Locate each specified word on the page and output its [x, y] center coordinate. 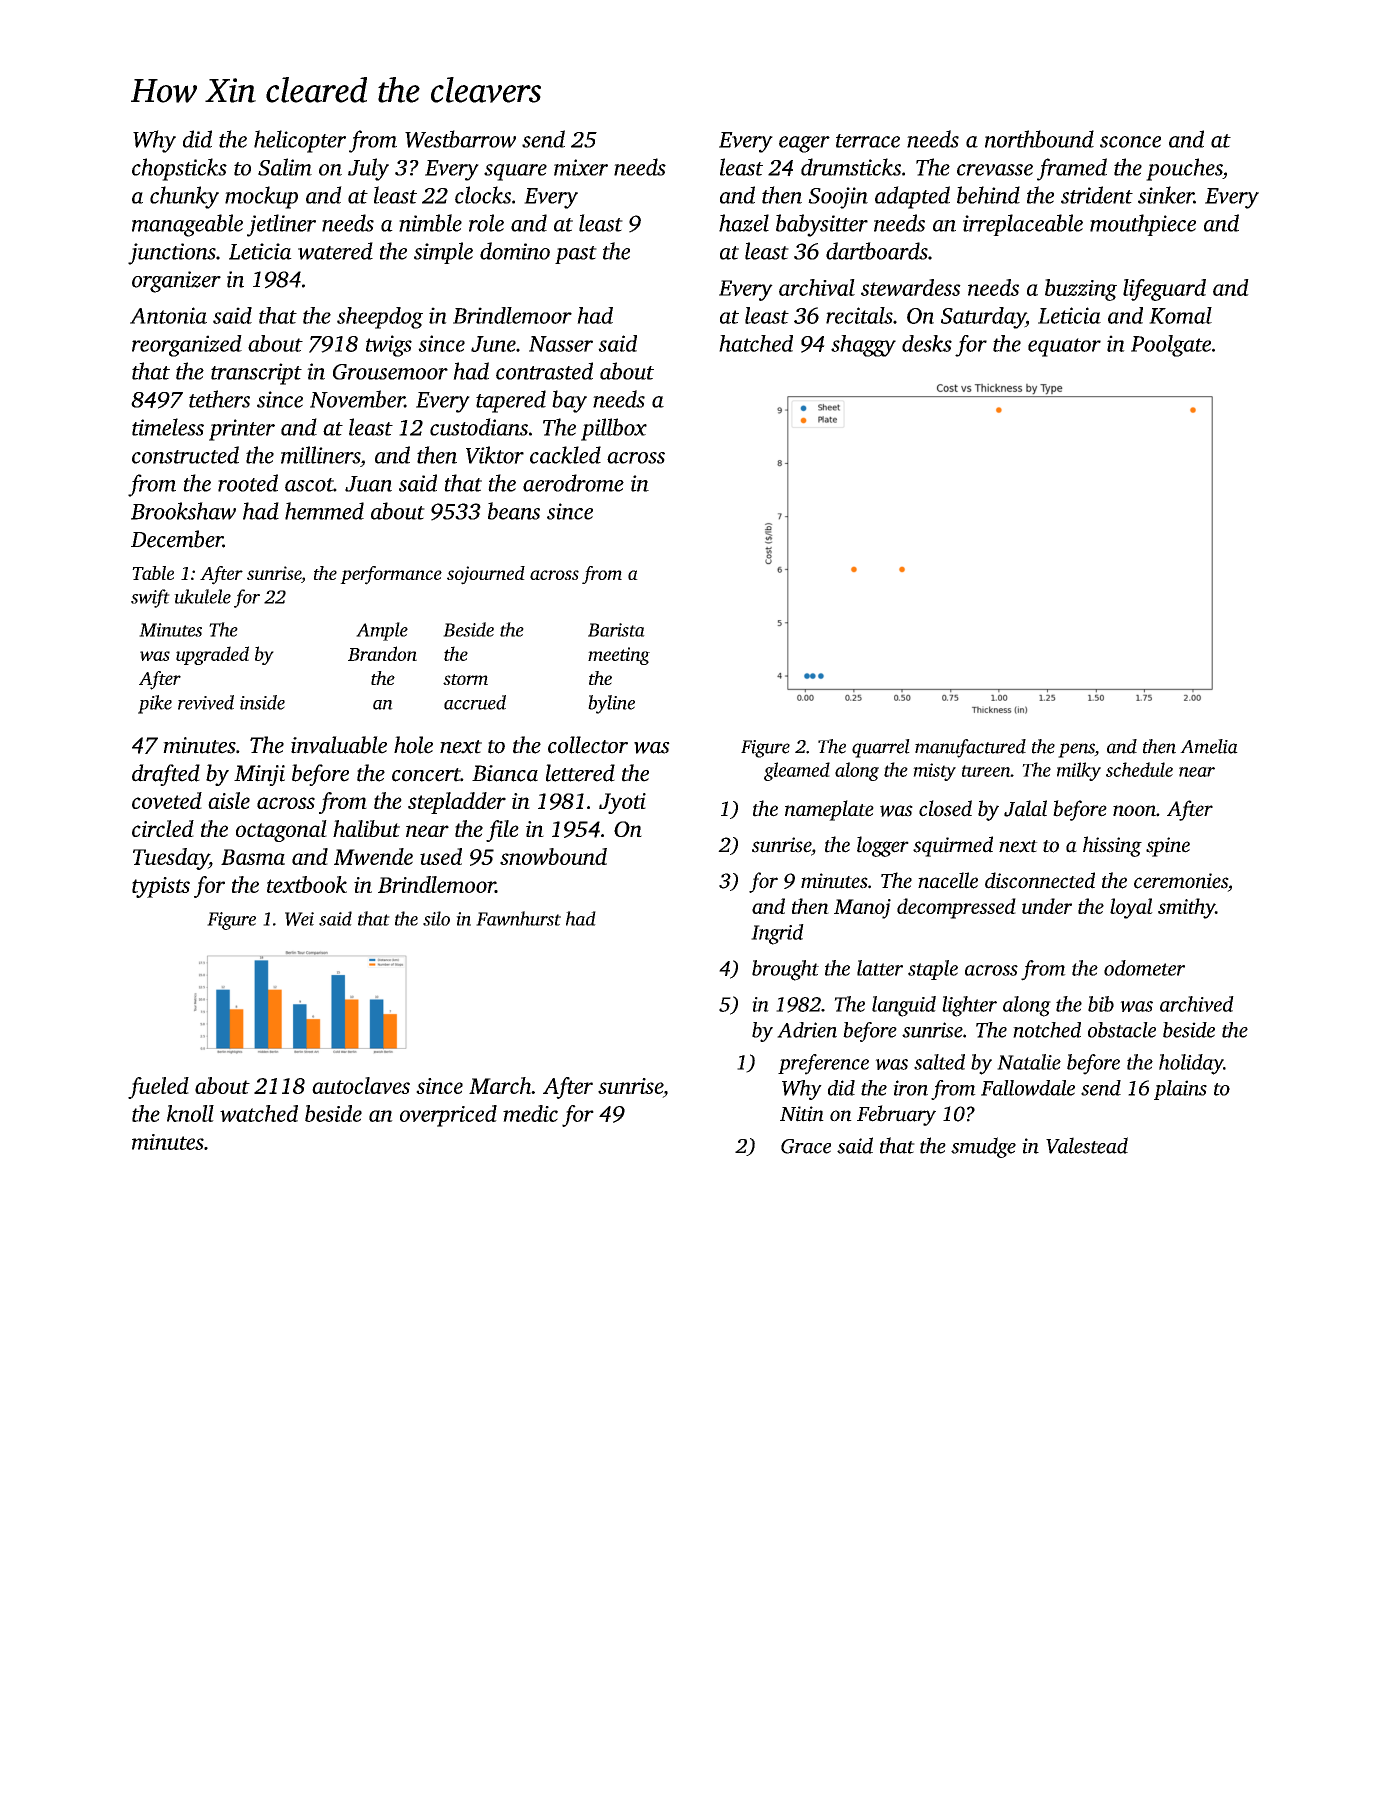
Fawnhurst [518, 918]
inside [262, 702]
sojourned [486, 575]
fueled [158, 1088]
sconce [1130, 142]
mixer [581, 167]
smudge [983, 1147]
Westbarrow [460, 139]
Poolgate [1171, 346]
